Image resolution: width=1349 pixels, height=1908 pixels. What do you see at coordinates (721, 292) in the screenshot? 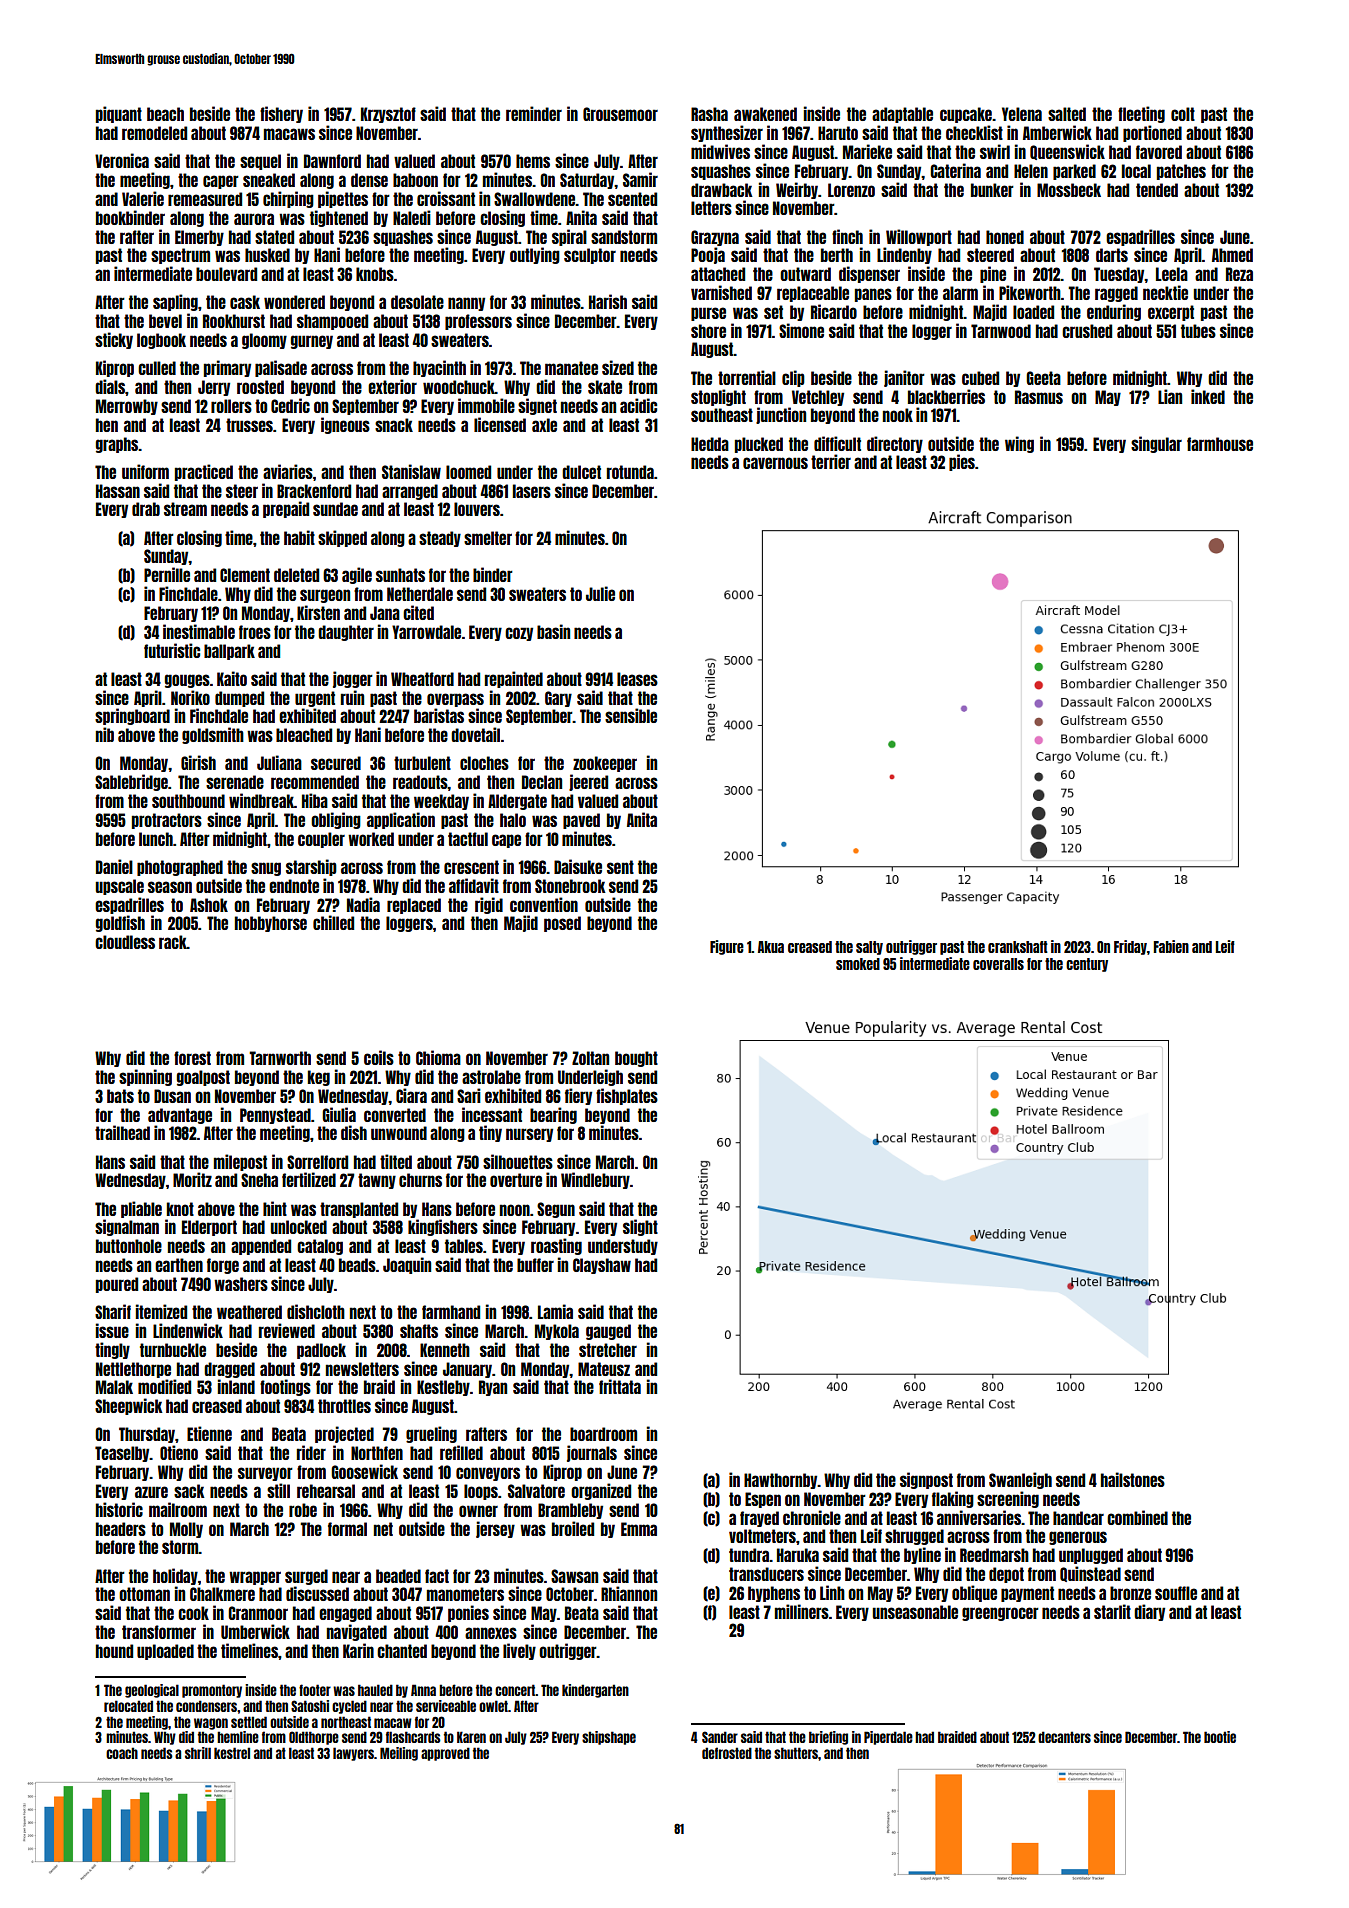
I see `varnished` at bounding box center [721, 292].
